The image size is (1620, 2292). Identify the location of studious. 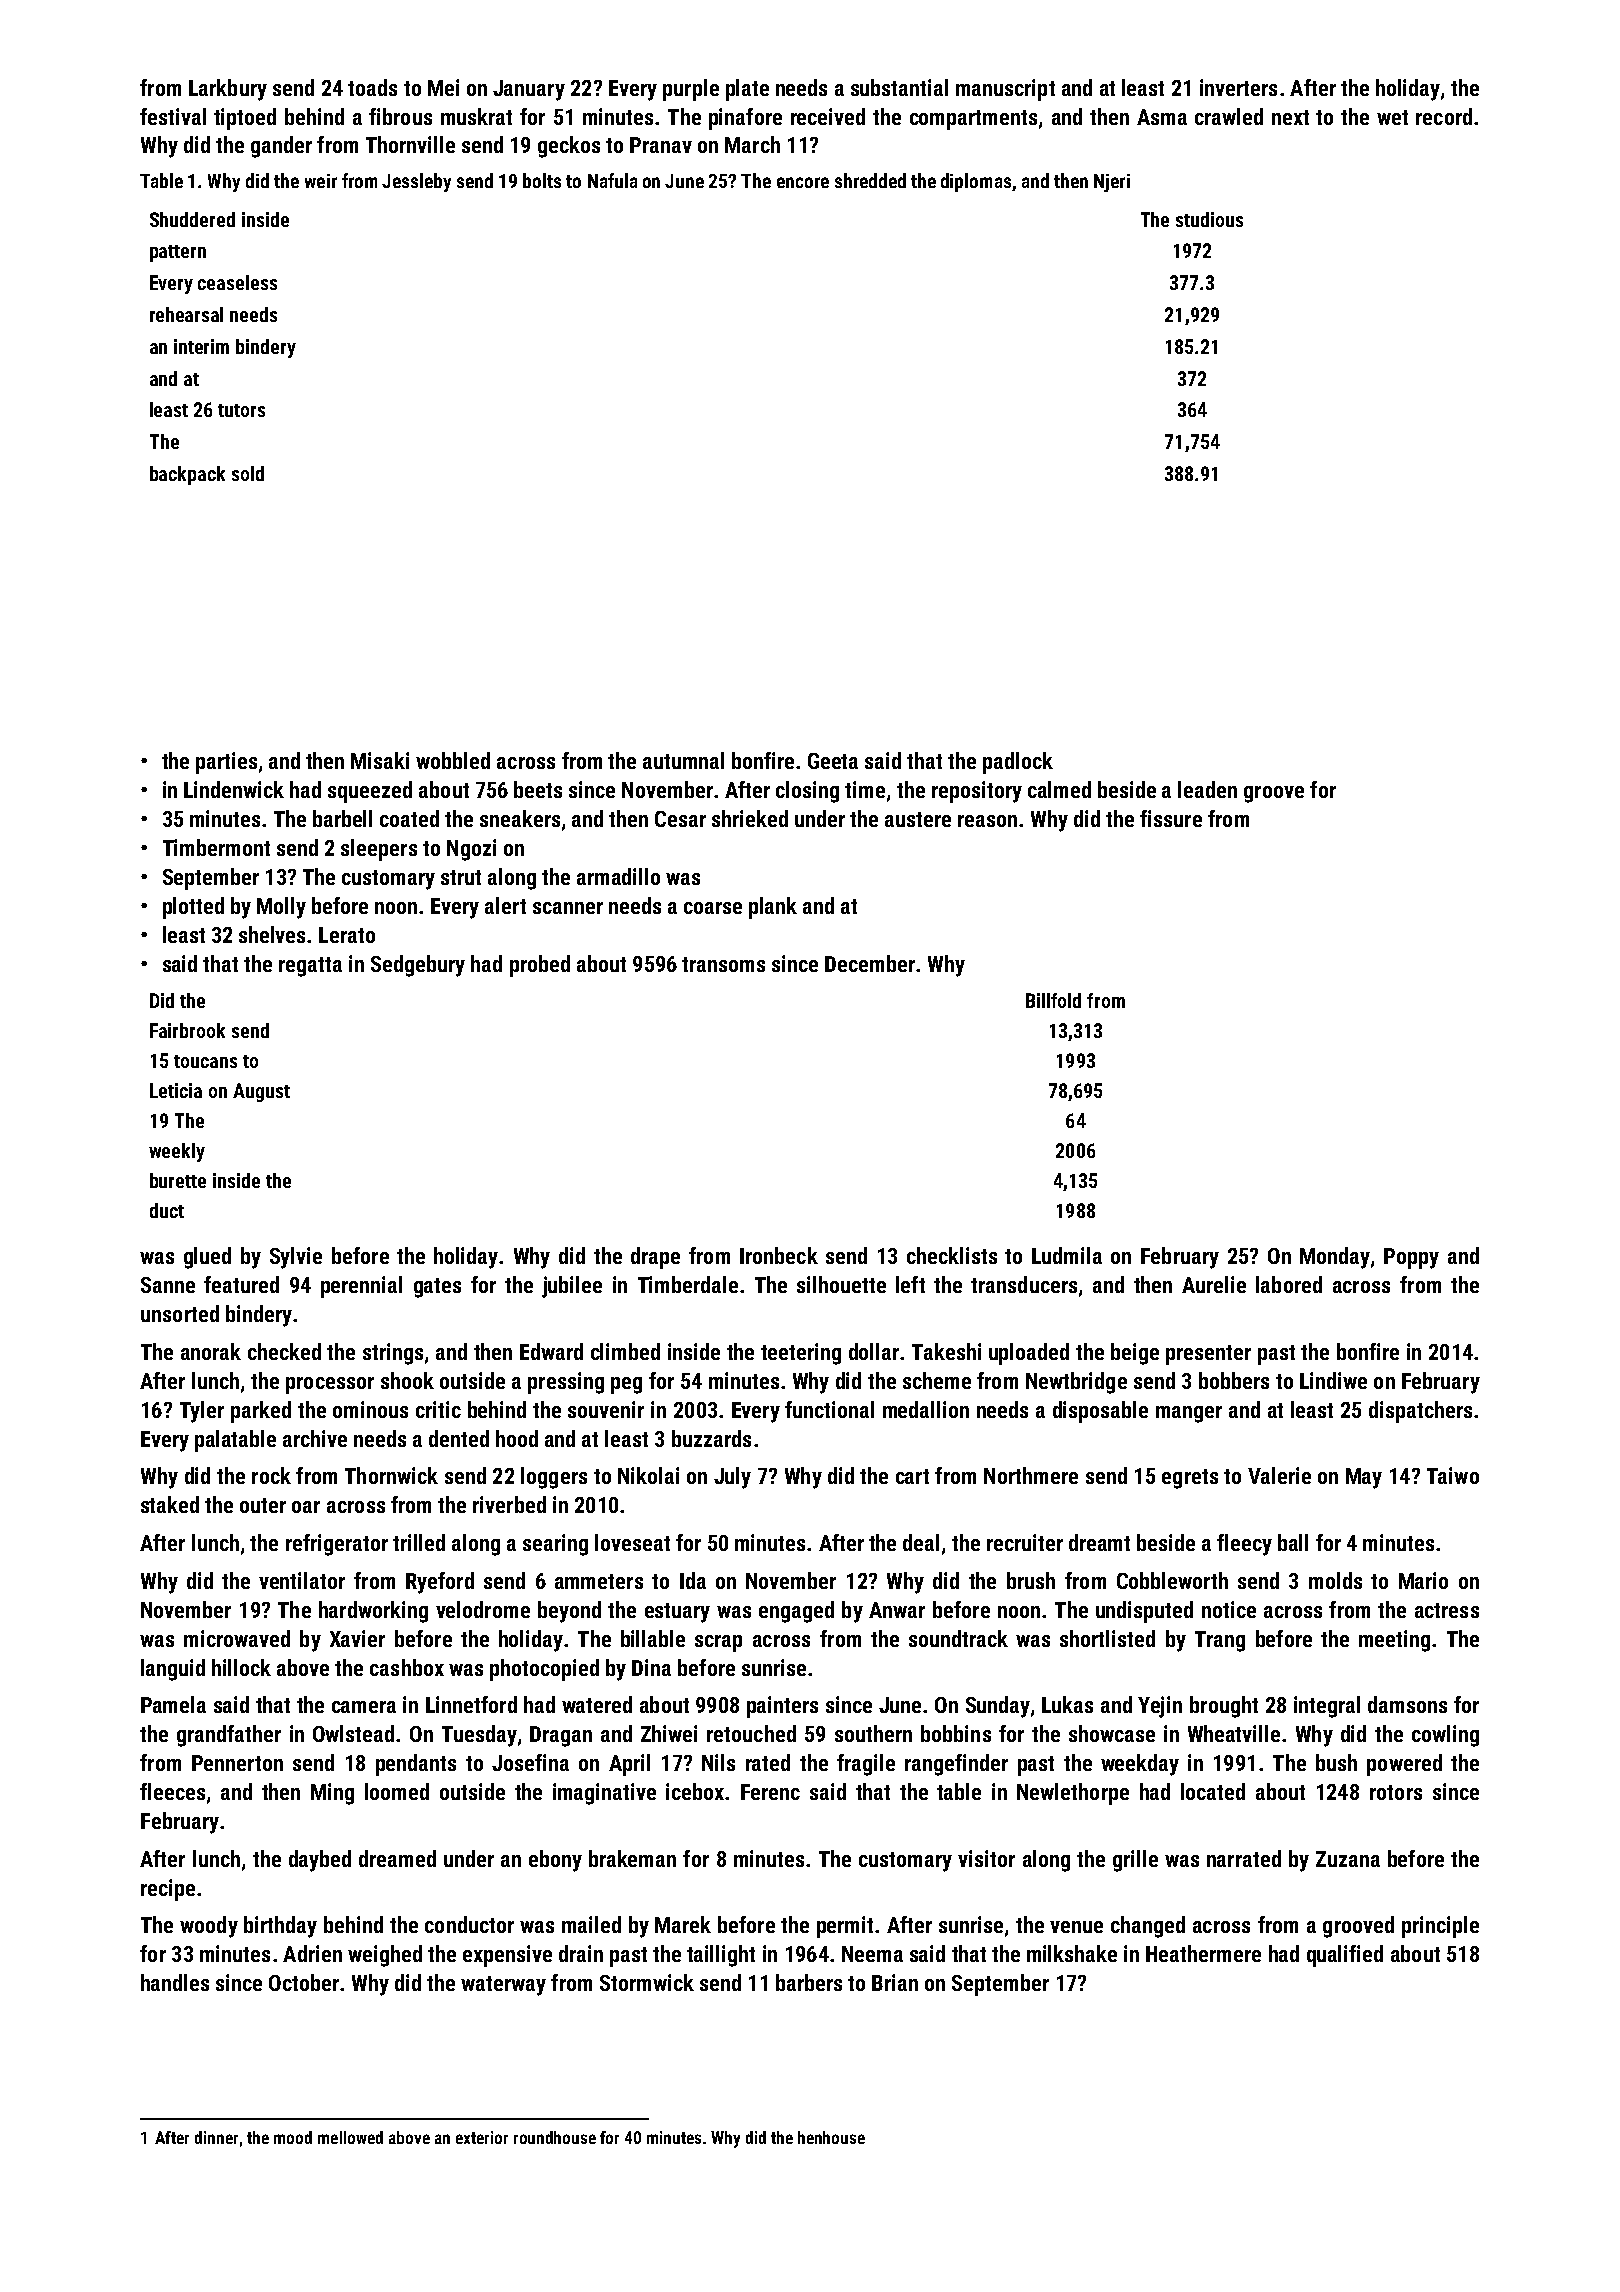
(1209, 219).
